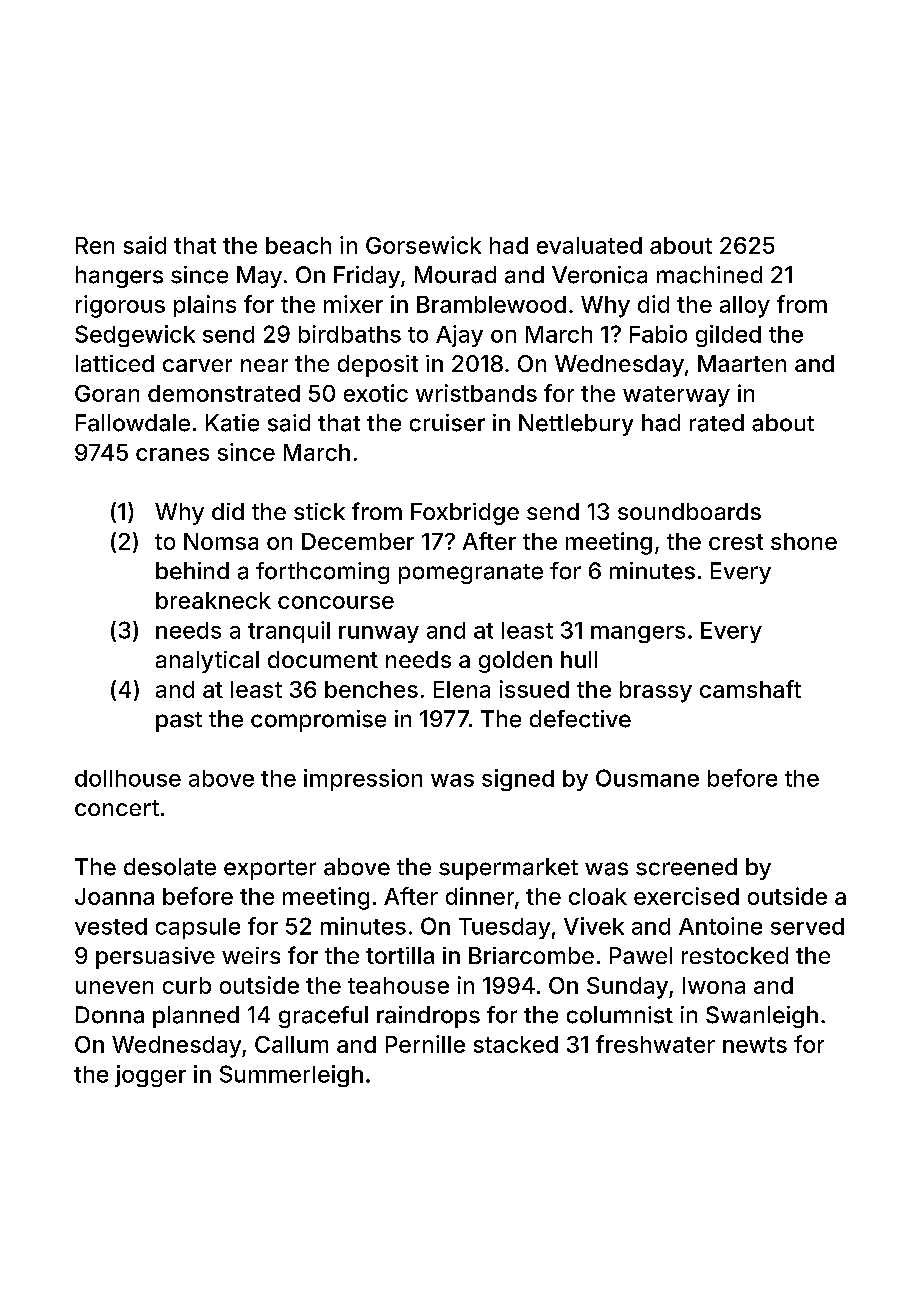 The image size is (924, 1311). I want to click on Elena, so click(462, 689).
